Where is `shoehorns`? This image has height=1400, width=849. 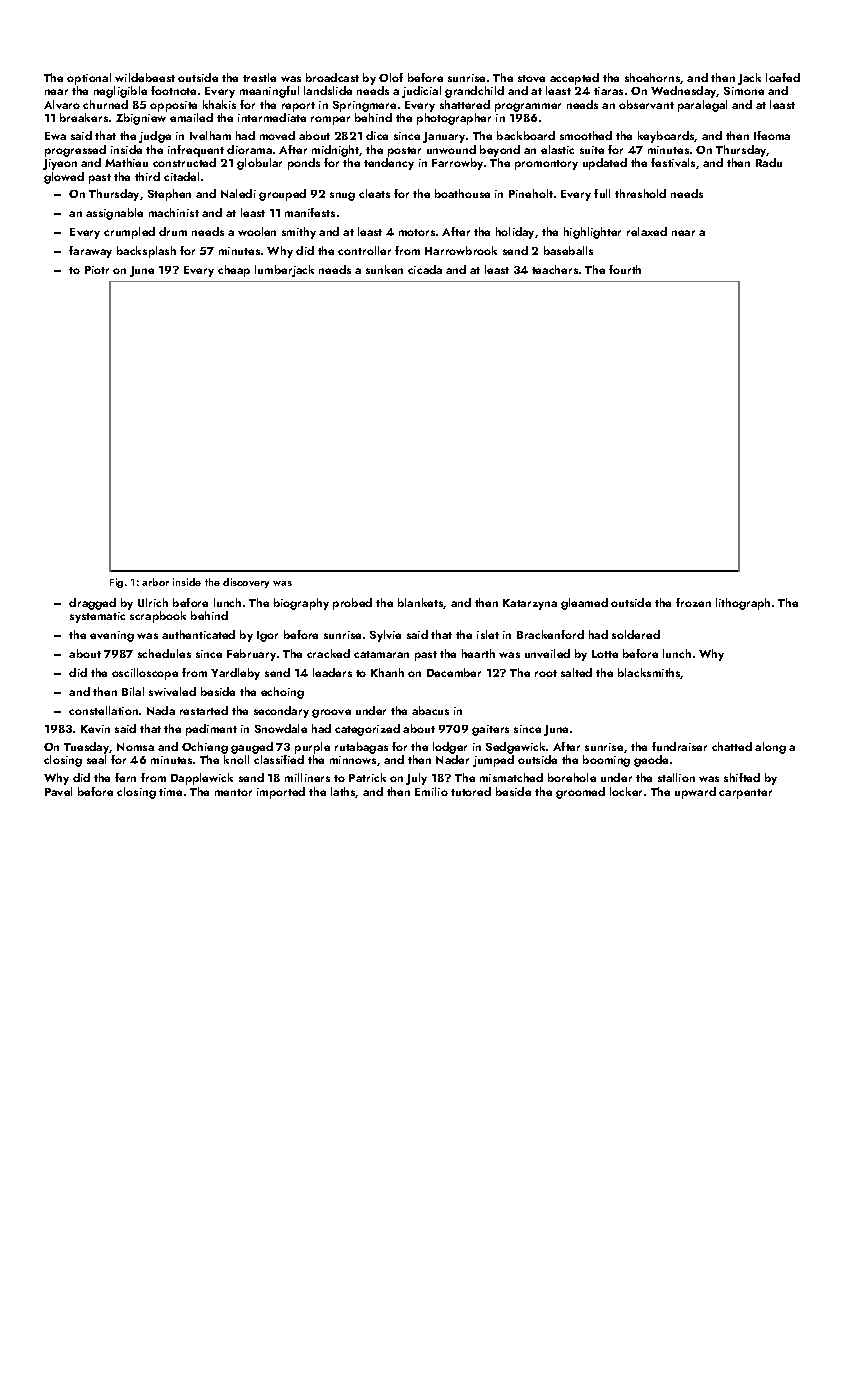 shoehorns is located at coordinates (653, 78).
